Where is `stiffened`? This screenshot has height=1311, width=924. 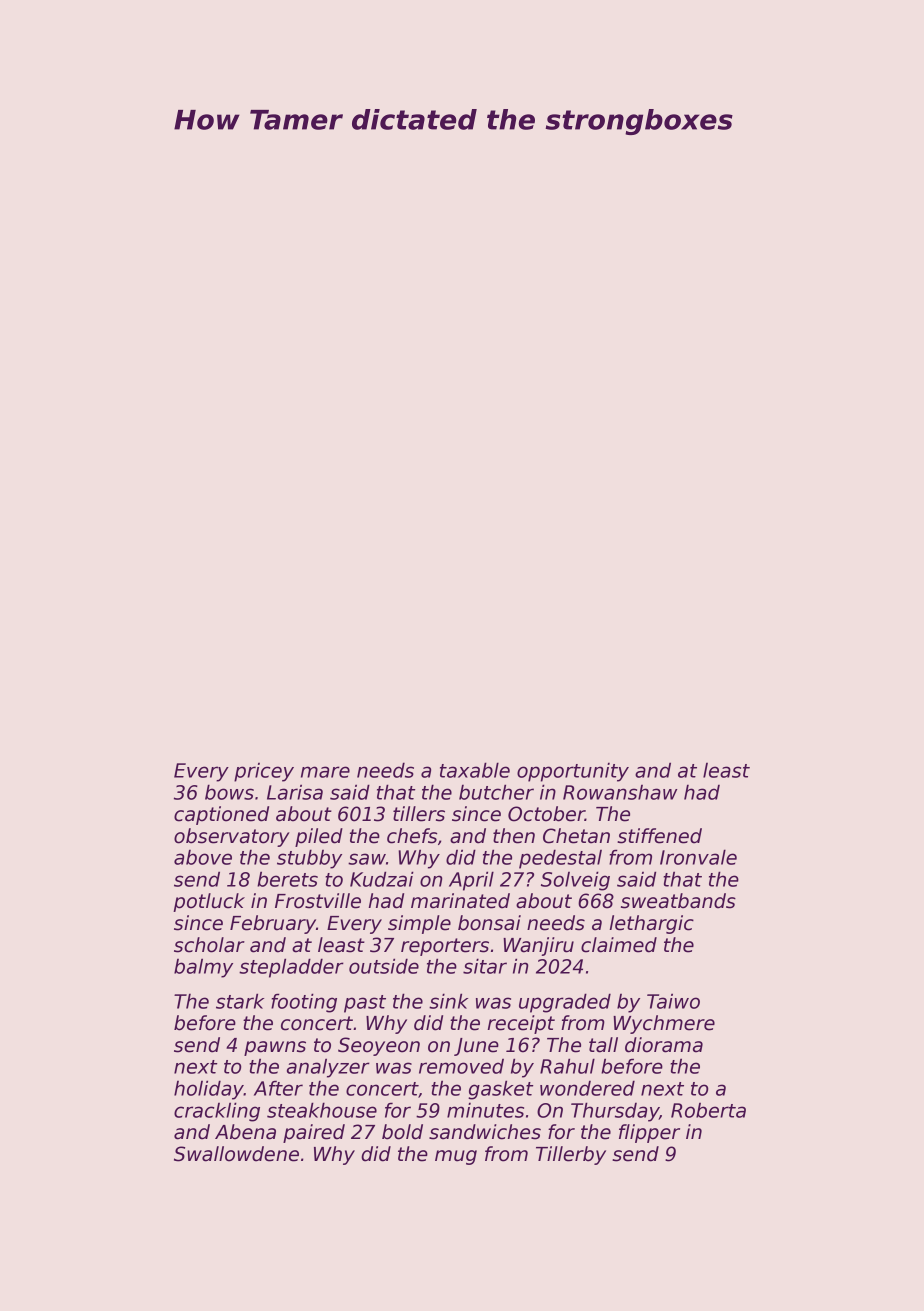
stiffened is located at coordinates (659, 836).
